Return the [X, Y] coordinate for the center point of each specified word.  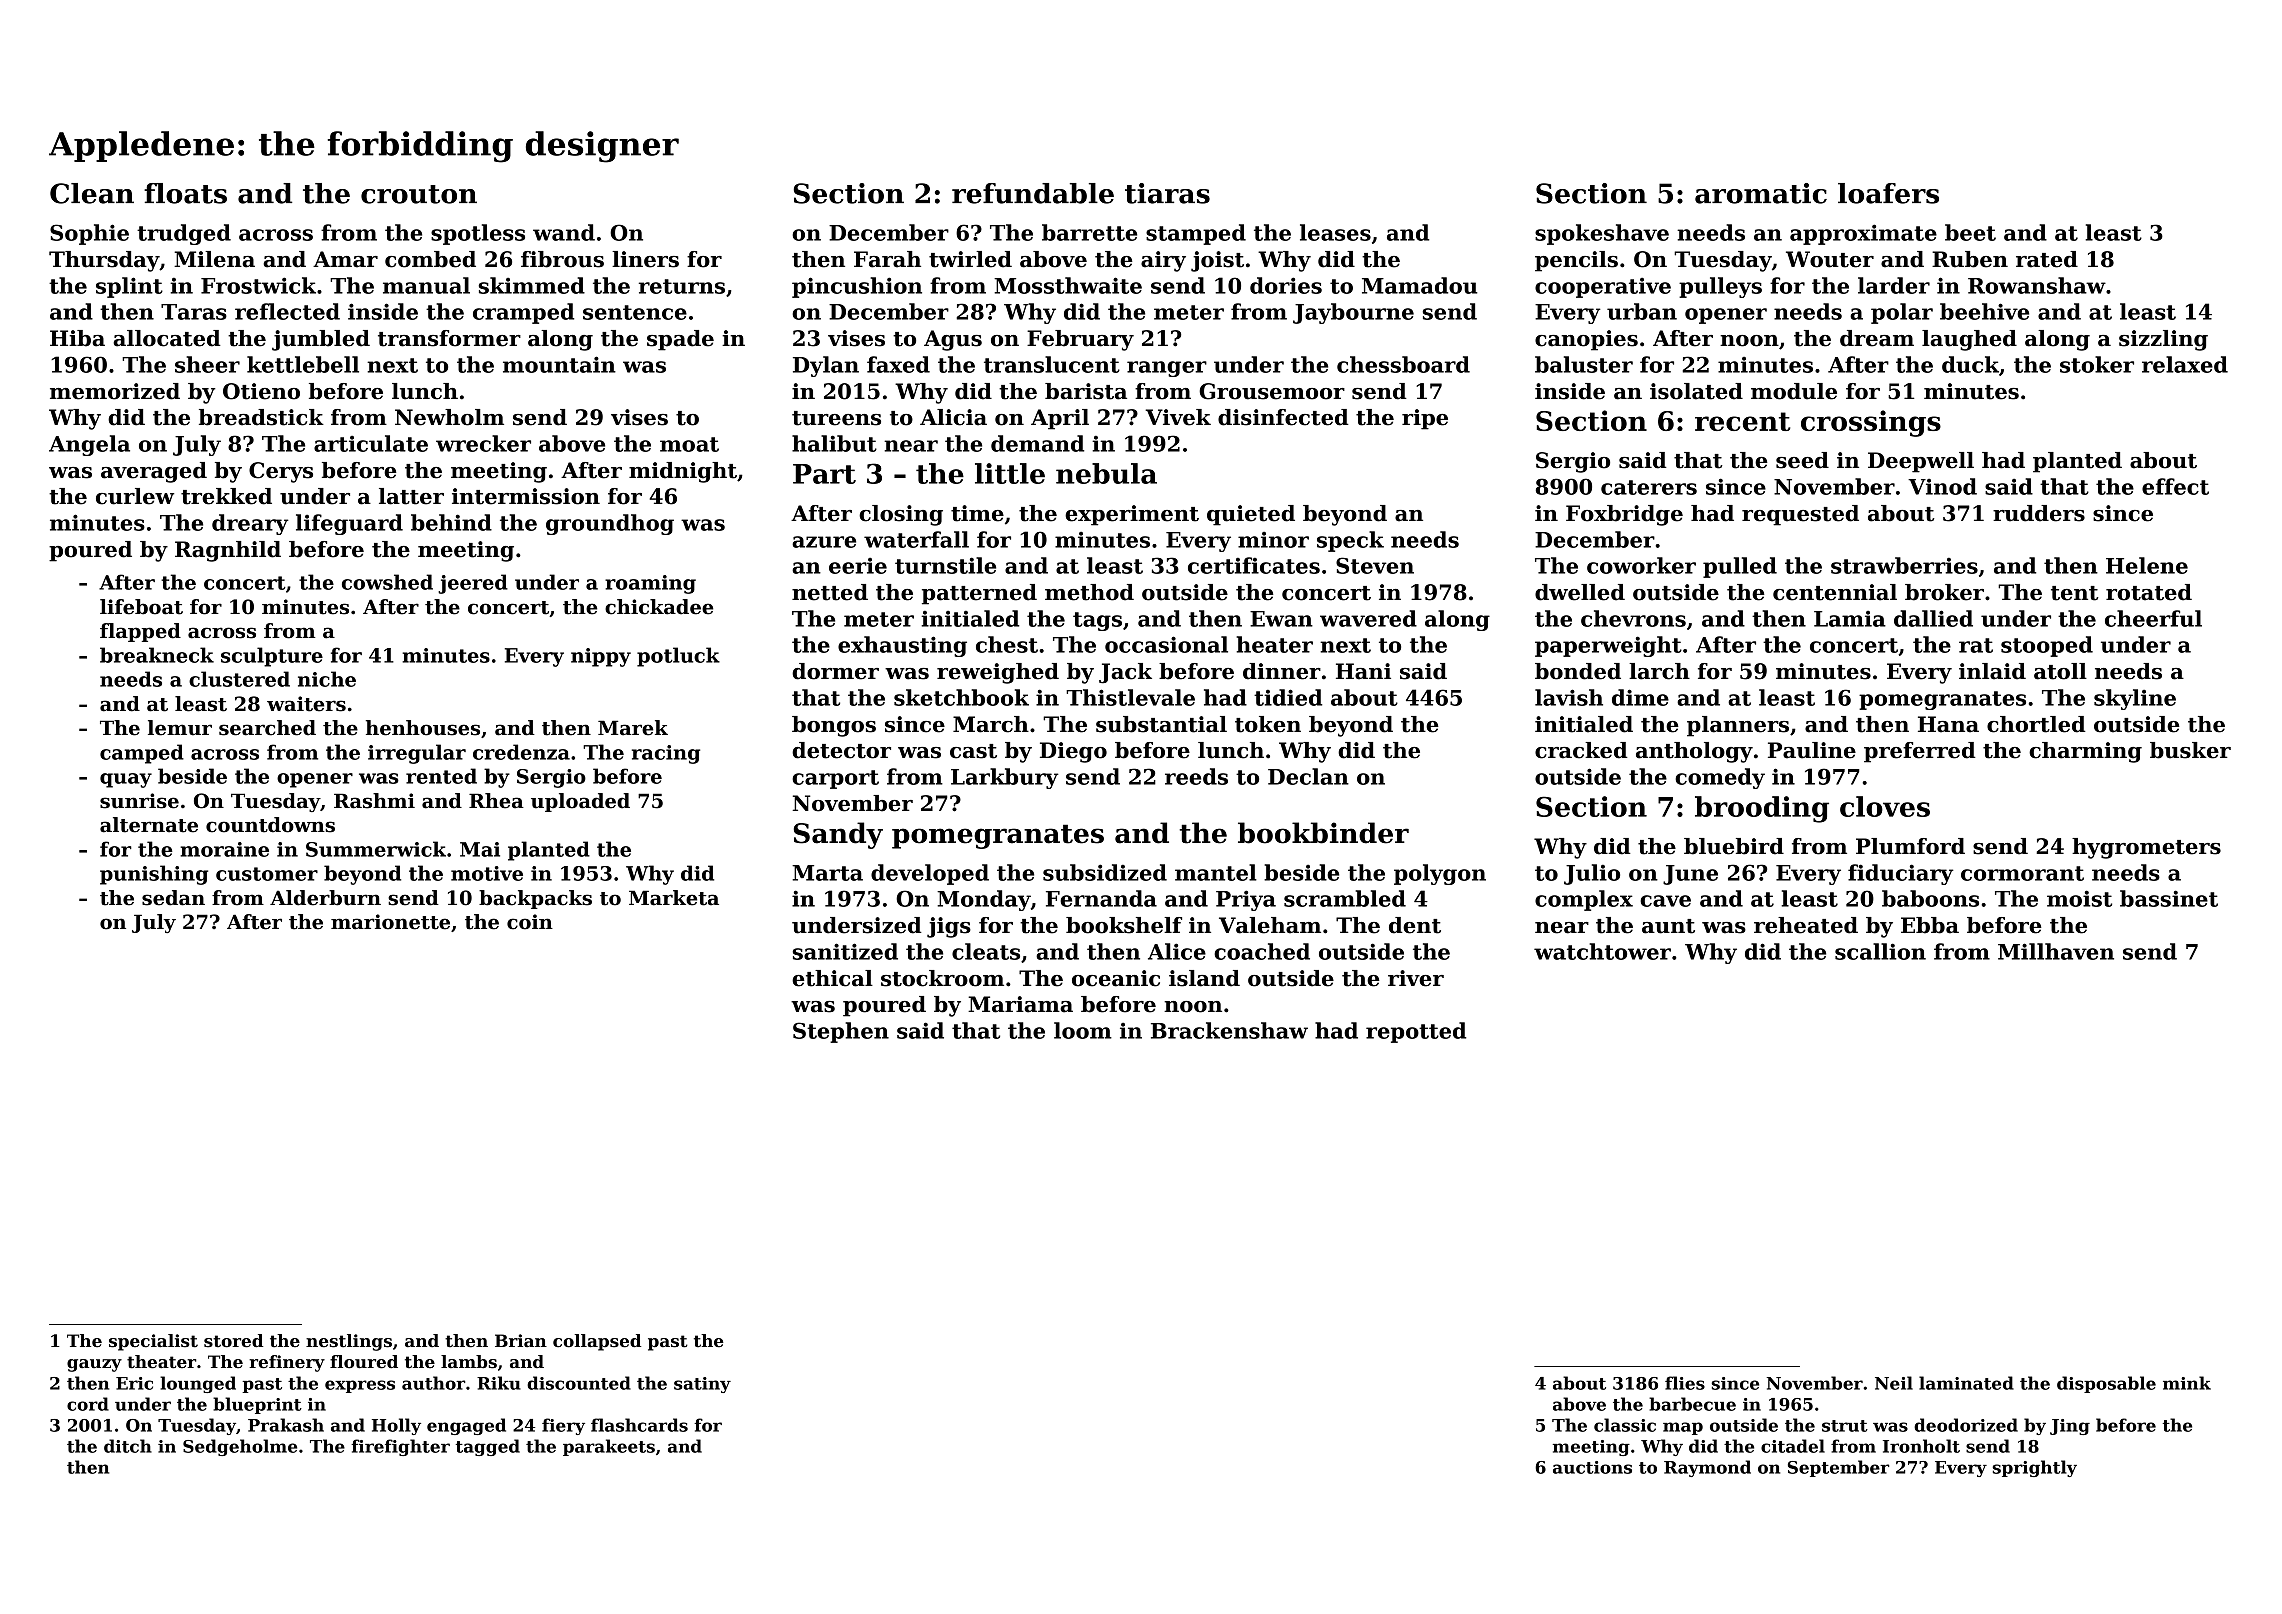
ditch [128, 1446]
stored [233, 1341]
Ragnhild [228, 551]
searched [267, 728]
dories [1286, 285]
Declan [1308, 776]
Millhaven [2056, 951]
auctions [1592, 1467]
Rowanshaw [2037, 285]
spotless [478, 234]
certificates [1254, 565]
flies [1685, 1383]
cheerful [2153, 618]
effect [2175, 486]
